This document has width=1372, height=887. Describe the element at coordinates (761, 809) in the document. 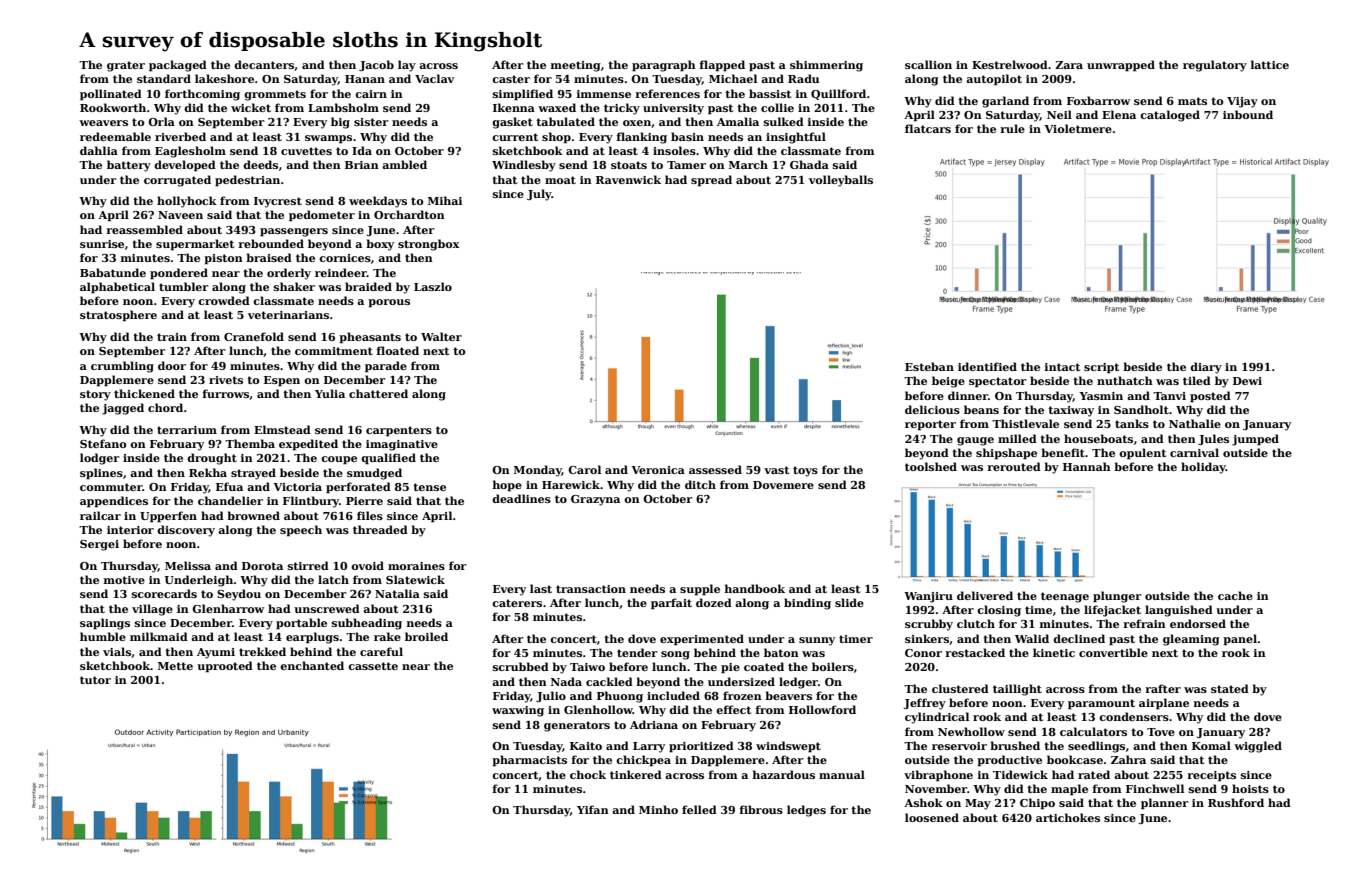

I see `fibrous` at that location.
